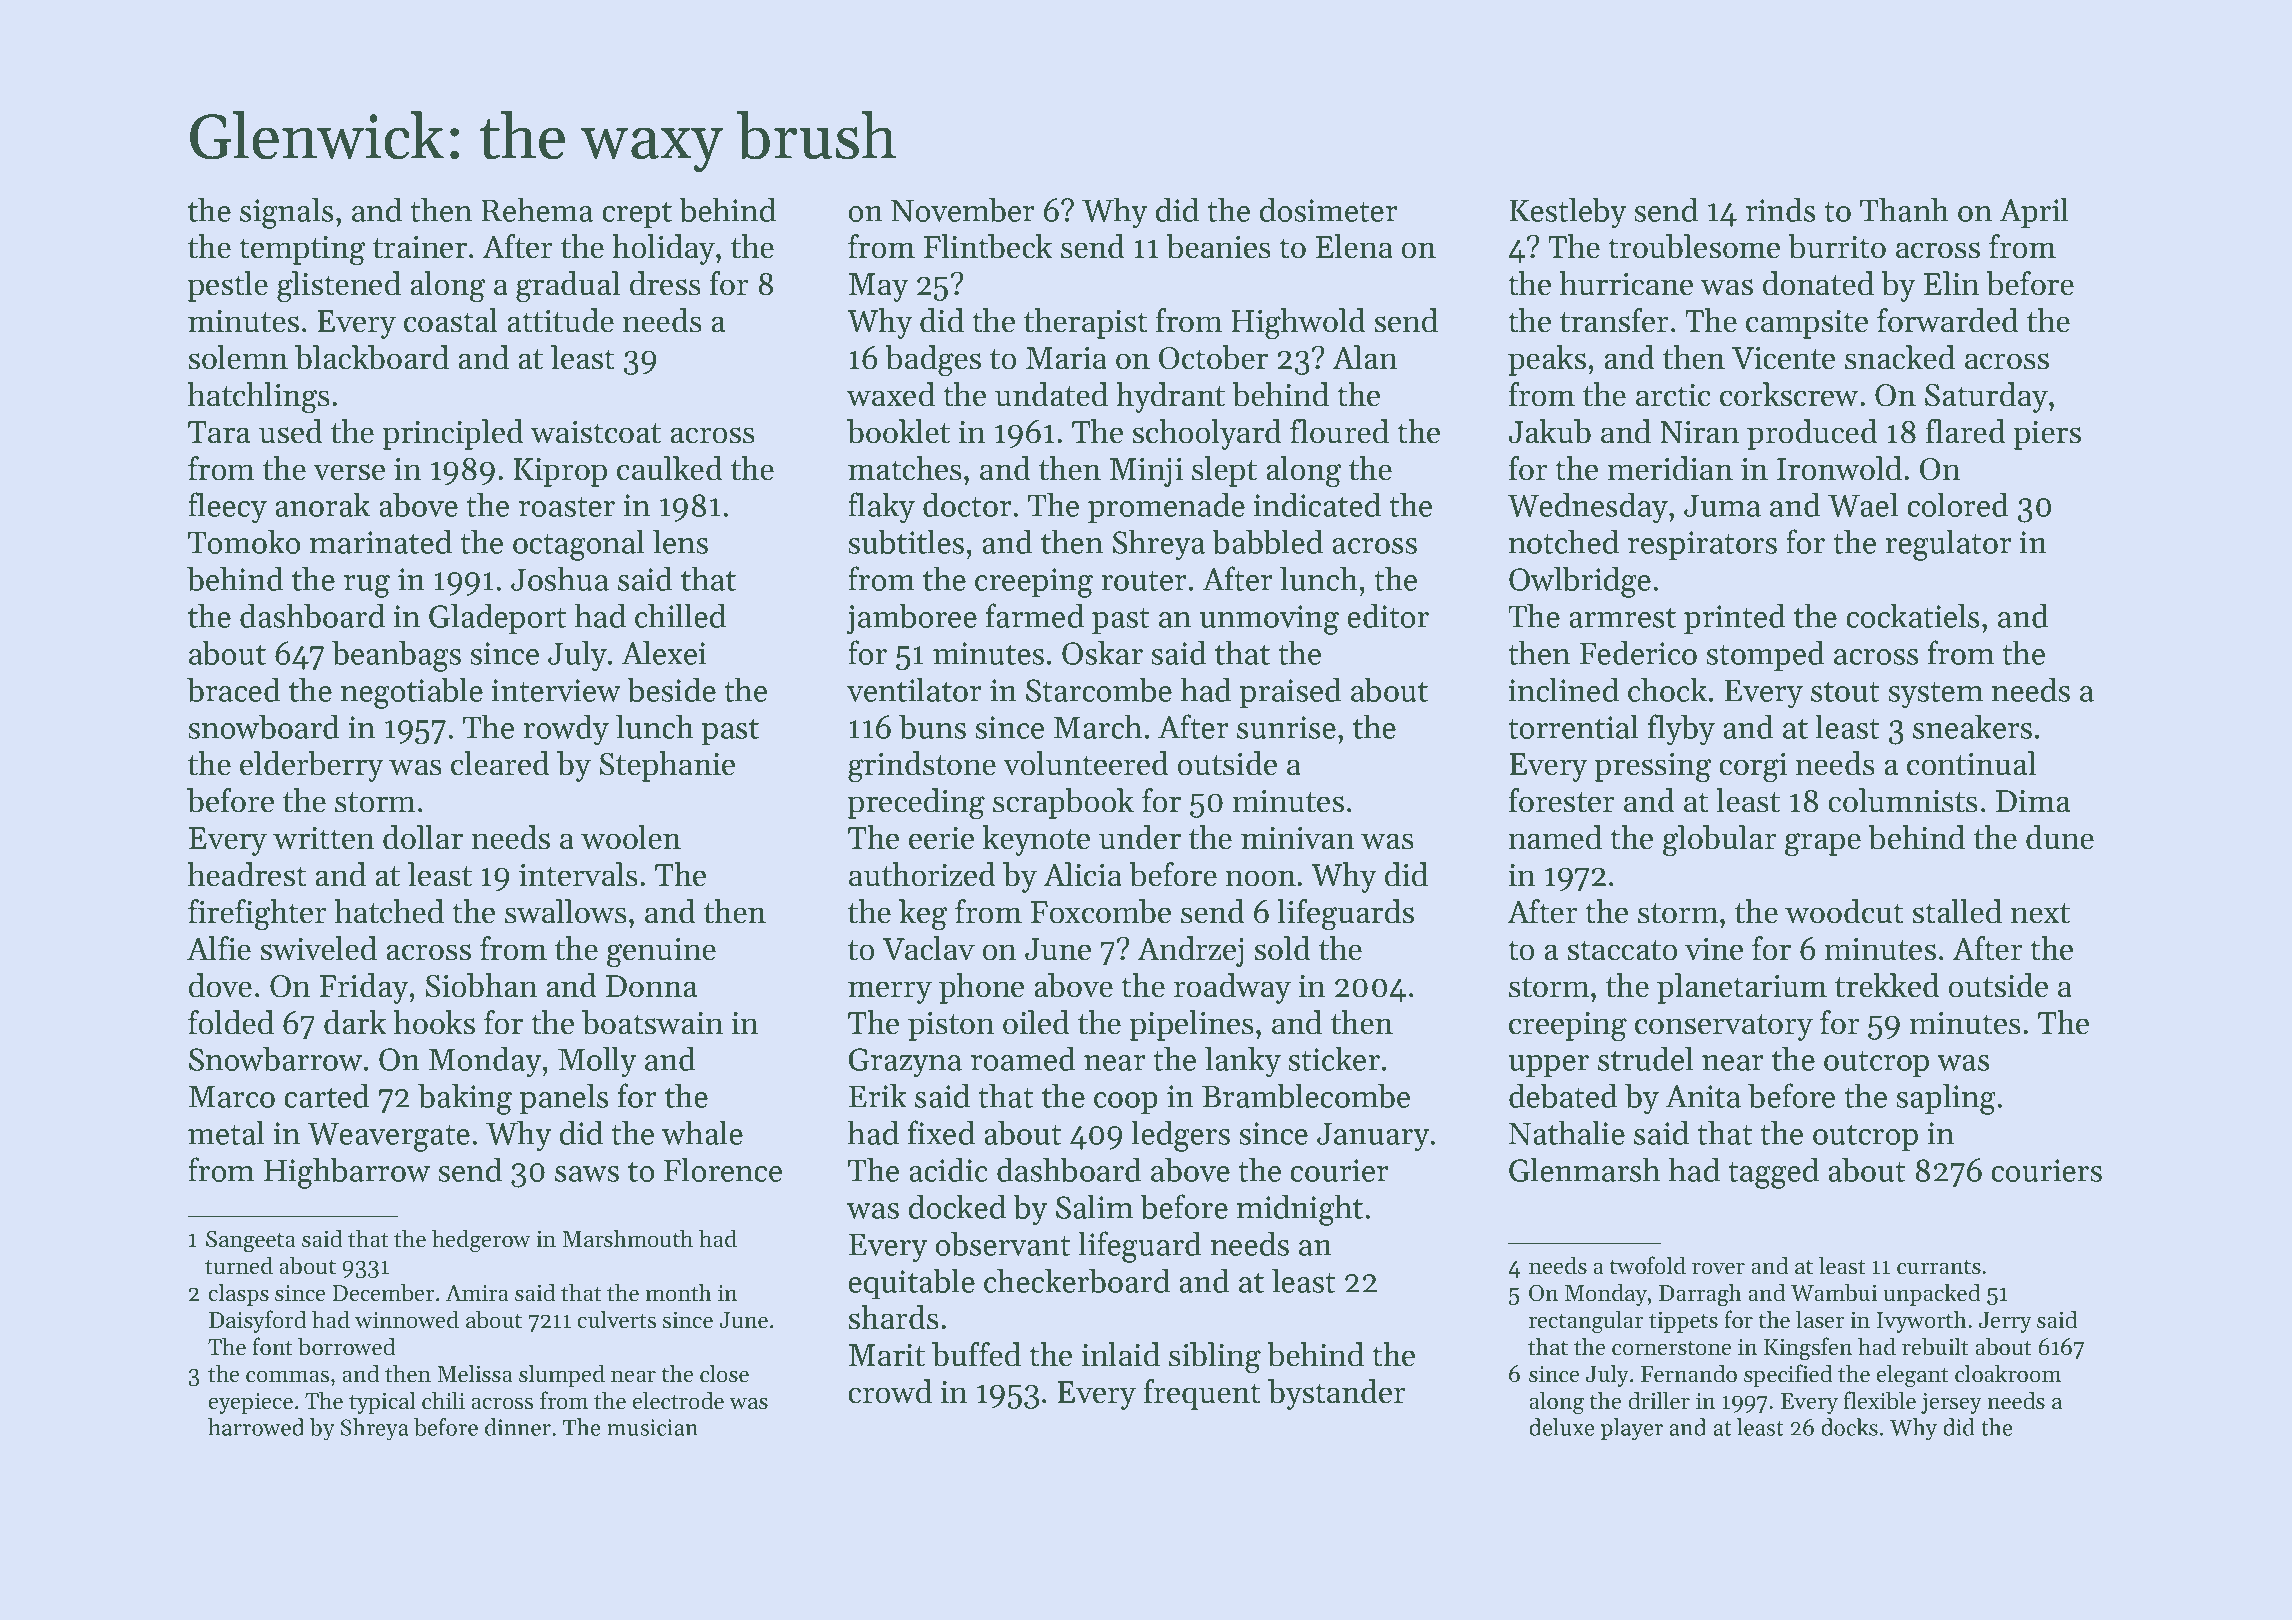 This screenshot has width=2292, height=1620. Describe the element at coordinates (287, 213) in the screenshot. I see `signals` at that location.
